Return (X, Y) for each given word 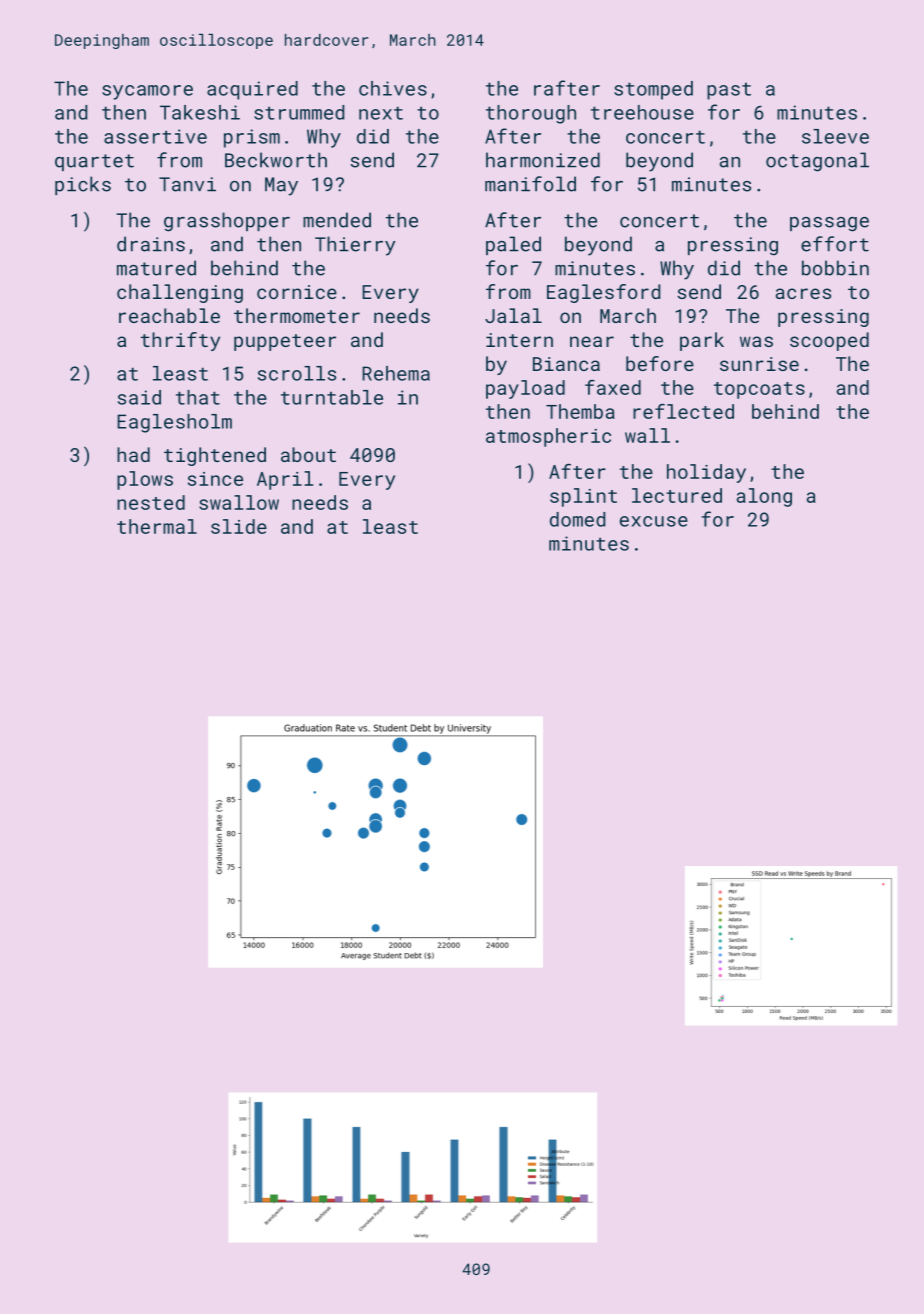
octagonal (817, 162)
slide (239, 526)
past (729, 91)
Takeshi (200, 112)
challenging (180, 293)
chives (393, 88)
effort (835, 244)
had (133, 454)
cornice (297, 292)
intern (519, 340)
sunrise (759, 364)
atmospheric (548, 437)
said (139, 397)
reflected (683, 411)
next (381, 113)
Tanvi (187, 184)
